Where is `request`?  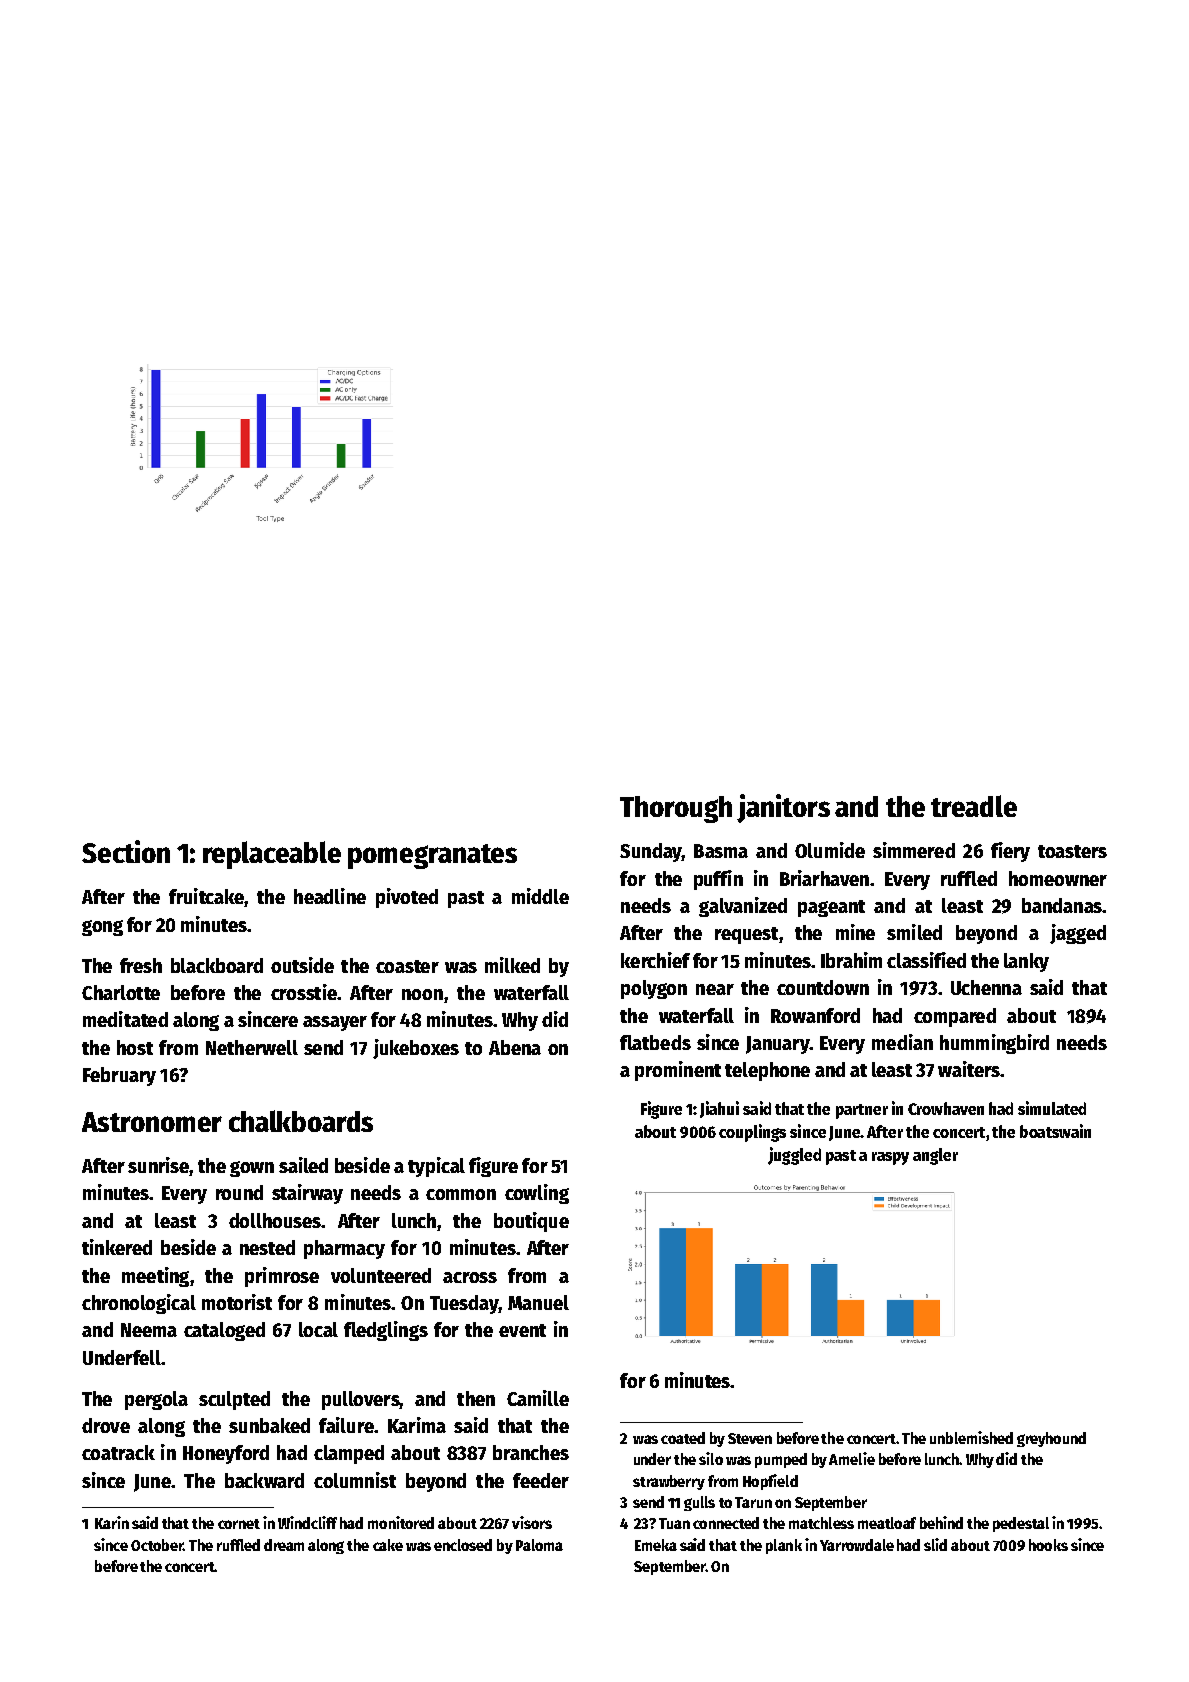 request is located at coordinates (746, 935).
